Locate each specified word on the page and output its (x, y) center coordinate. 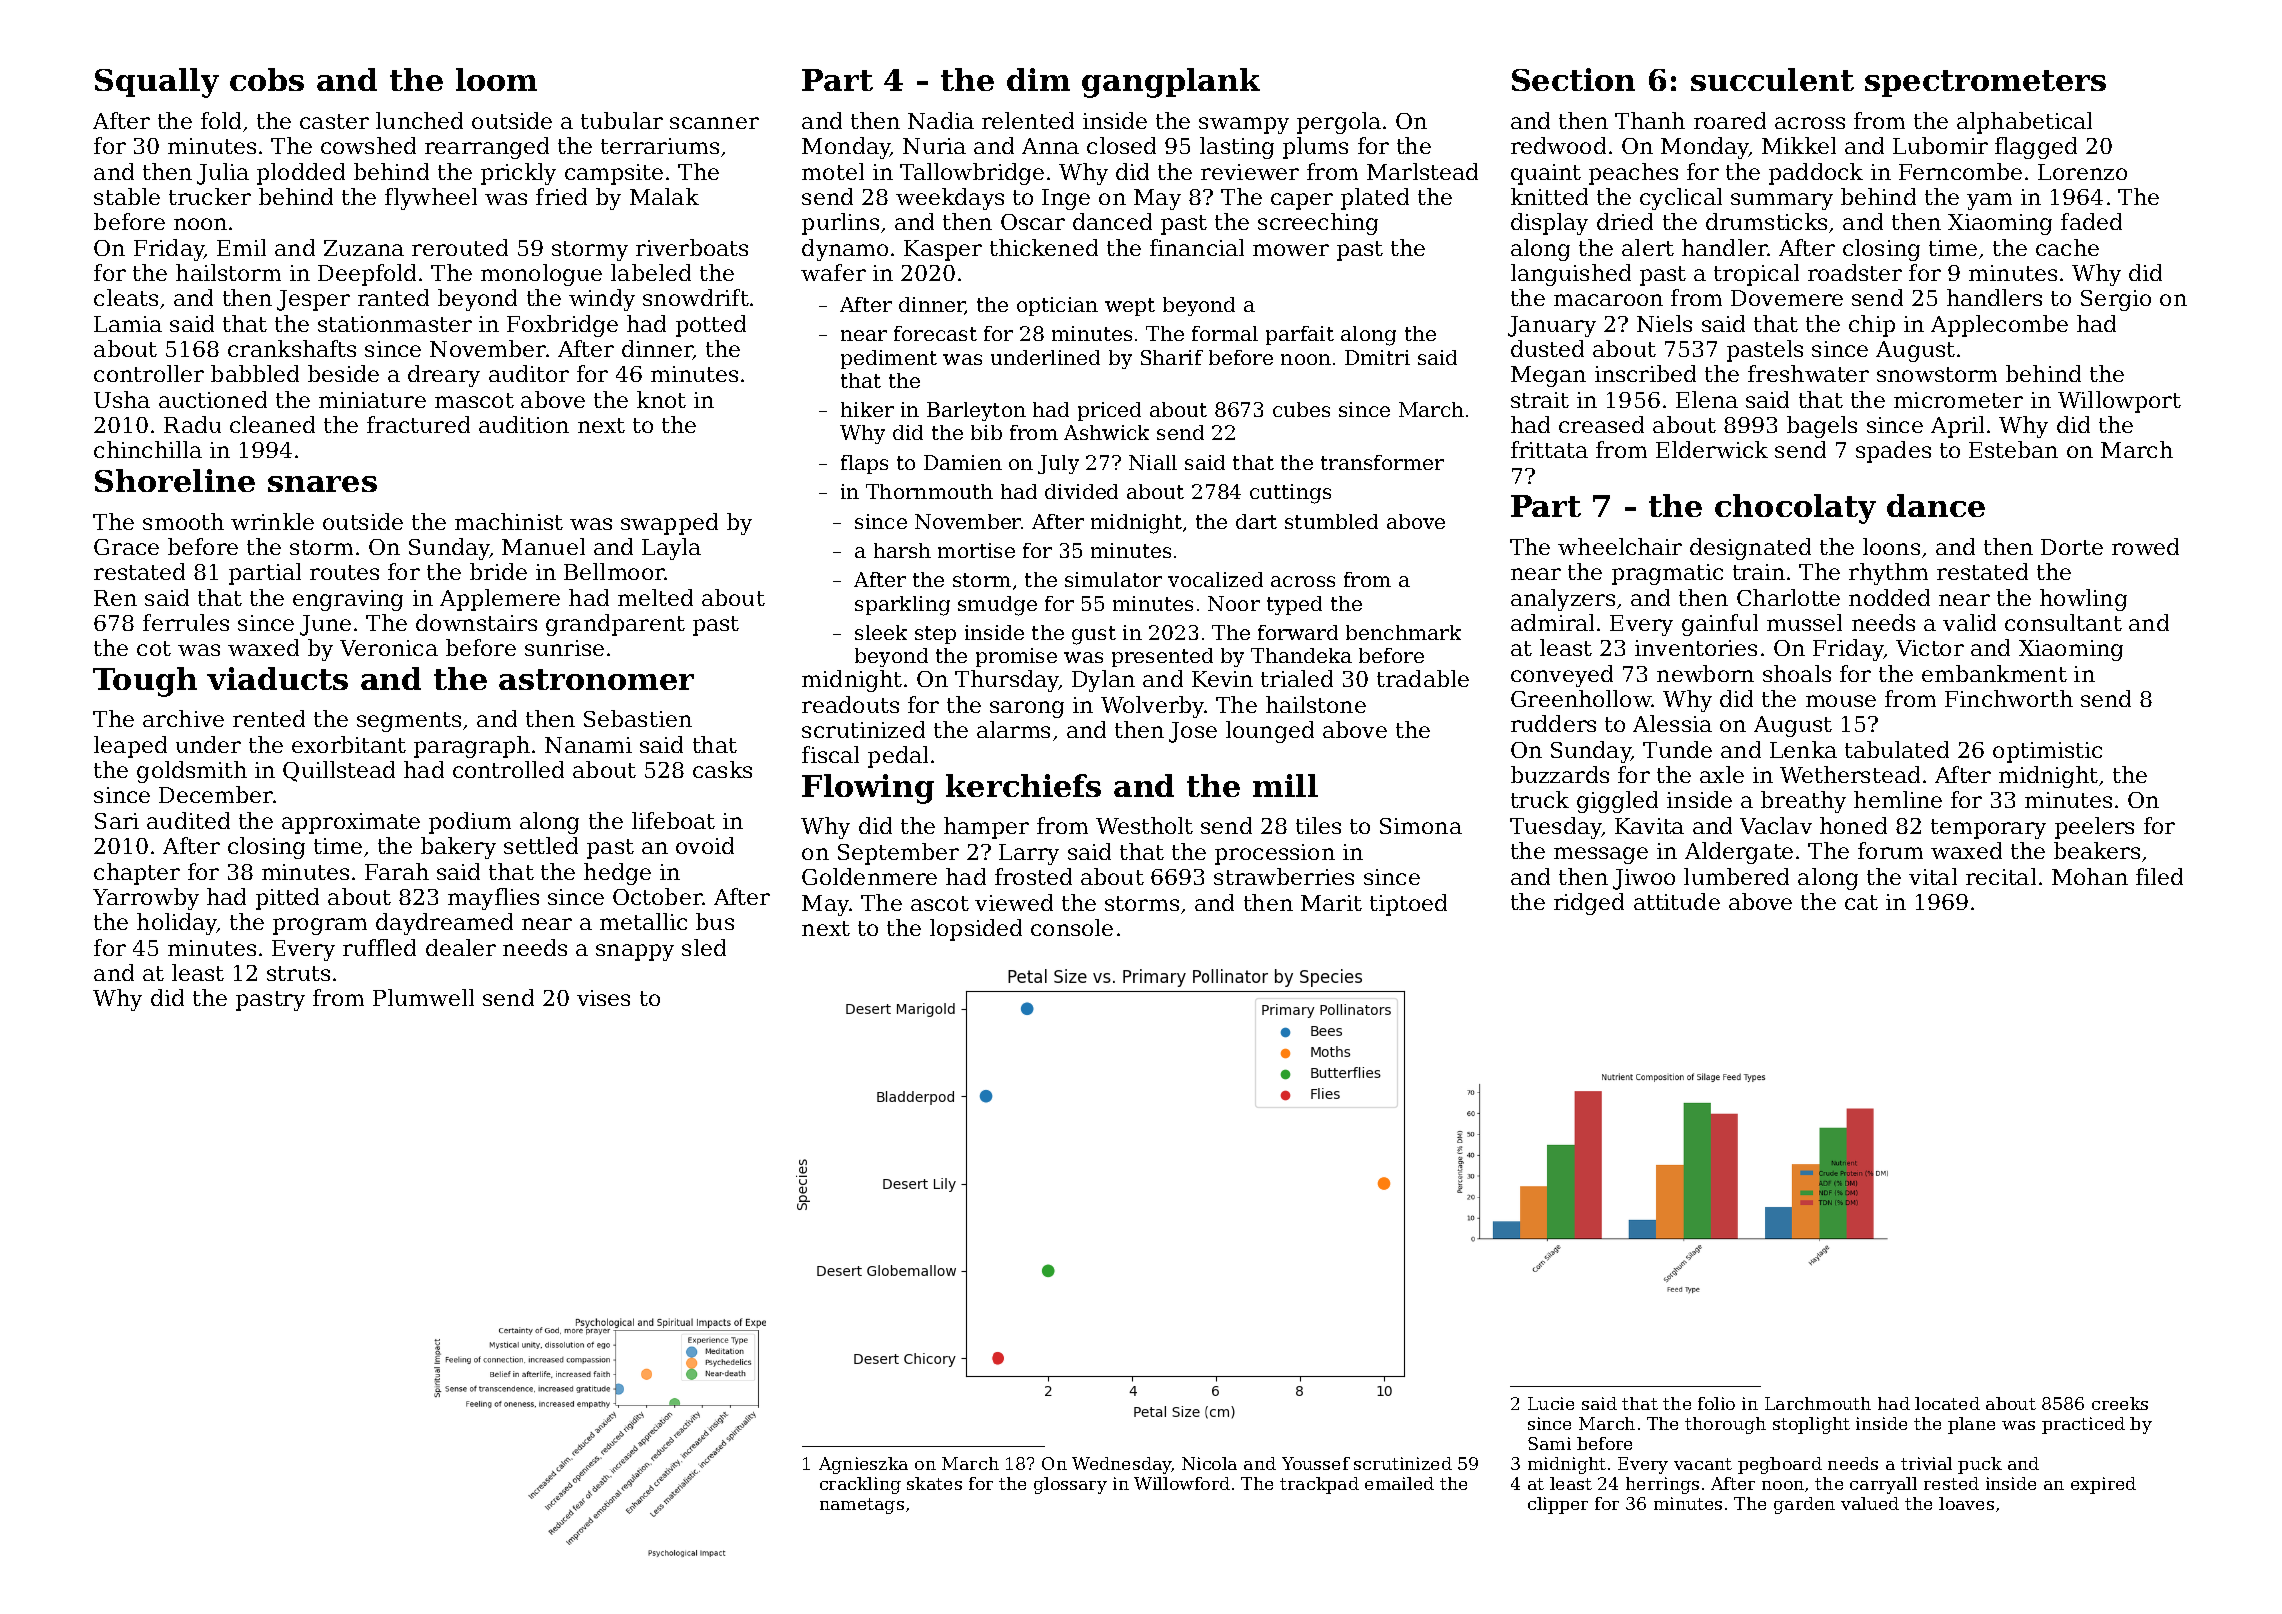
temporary (1988, 829)
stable (127, 196)
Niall (1153, 462)
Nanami (588, 745)
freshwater (1808, 373)
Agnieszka (863, 1465)
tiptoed (1408, 905)
